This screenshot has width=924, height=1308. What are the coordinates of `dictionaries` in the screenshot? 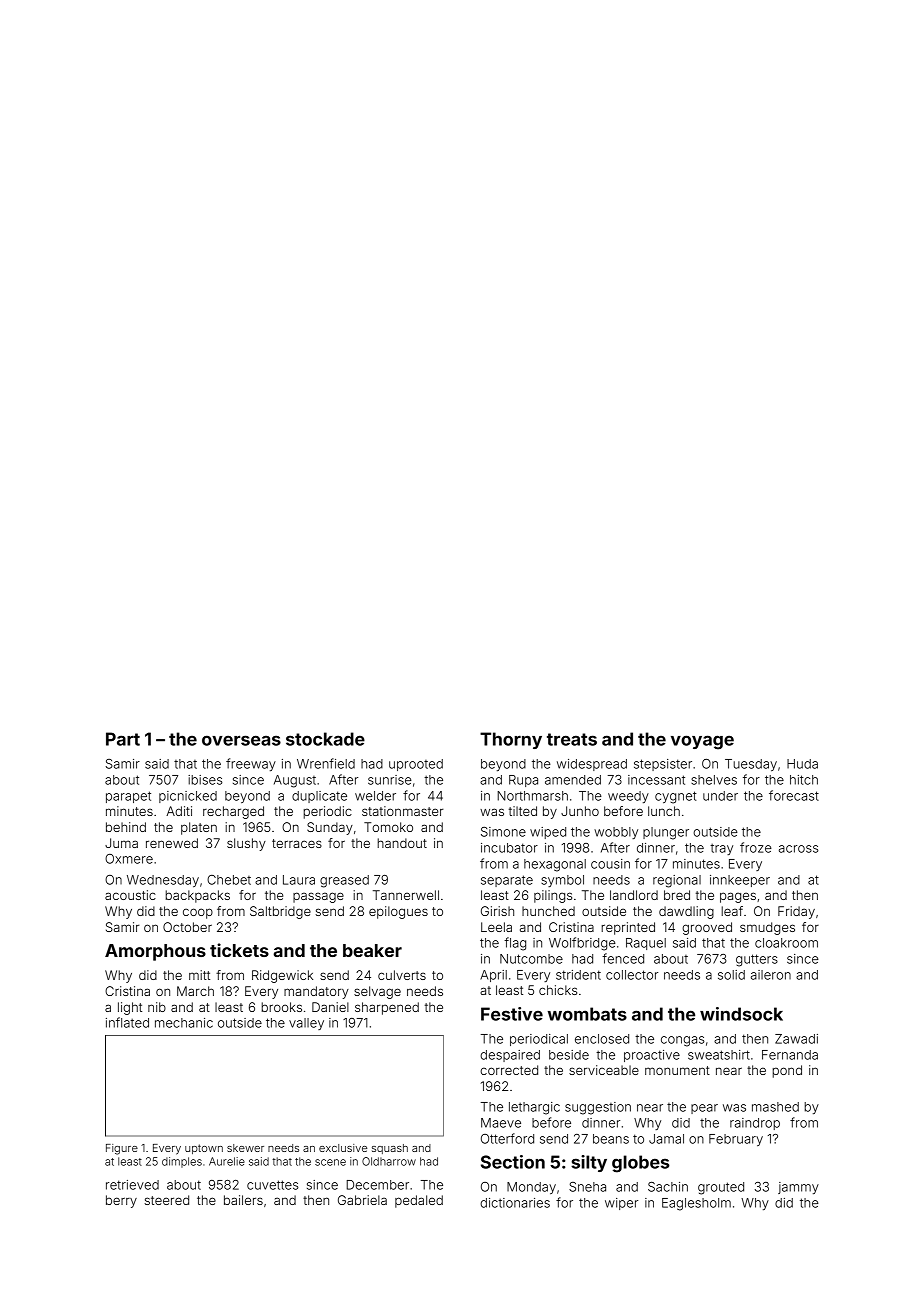 It's located at (515, 1203).
